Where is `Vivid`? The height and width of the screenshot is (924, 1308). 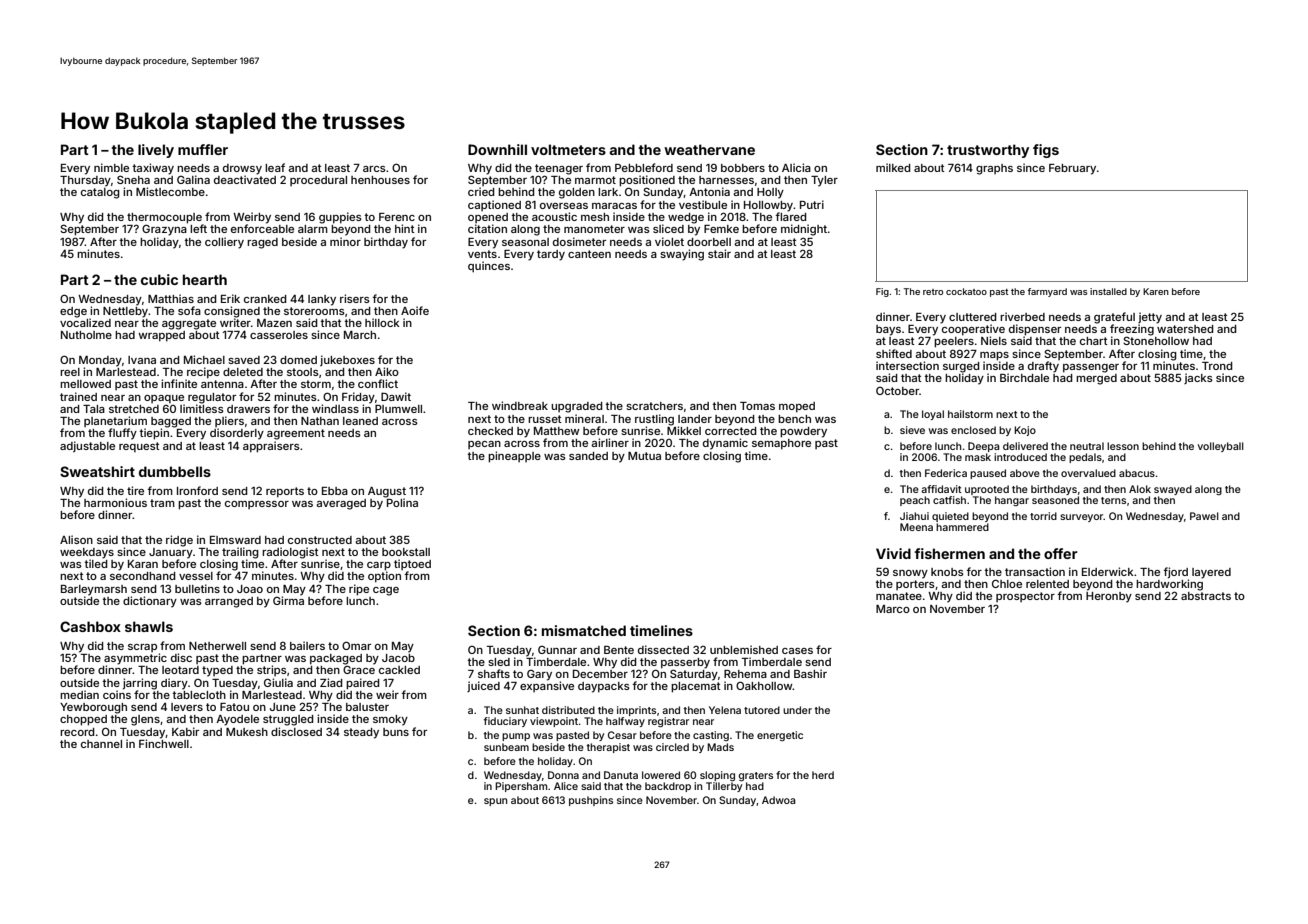
Vivid is located at coordinates (893, 553).
